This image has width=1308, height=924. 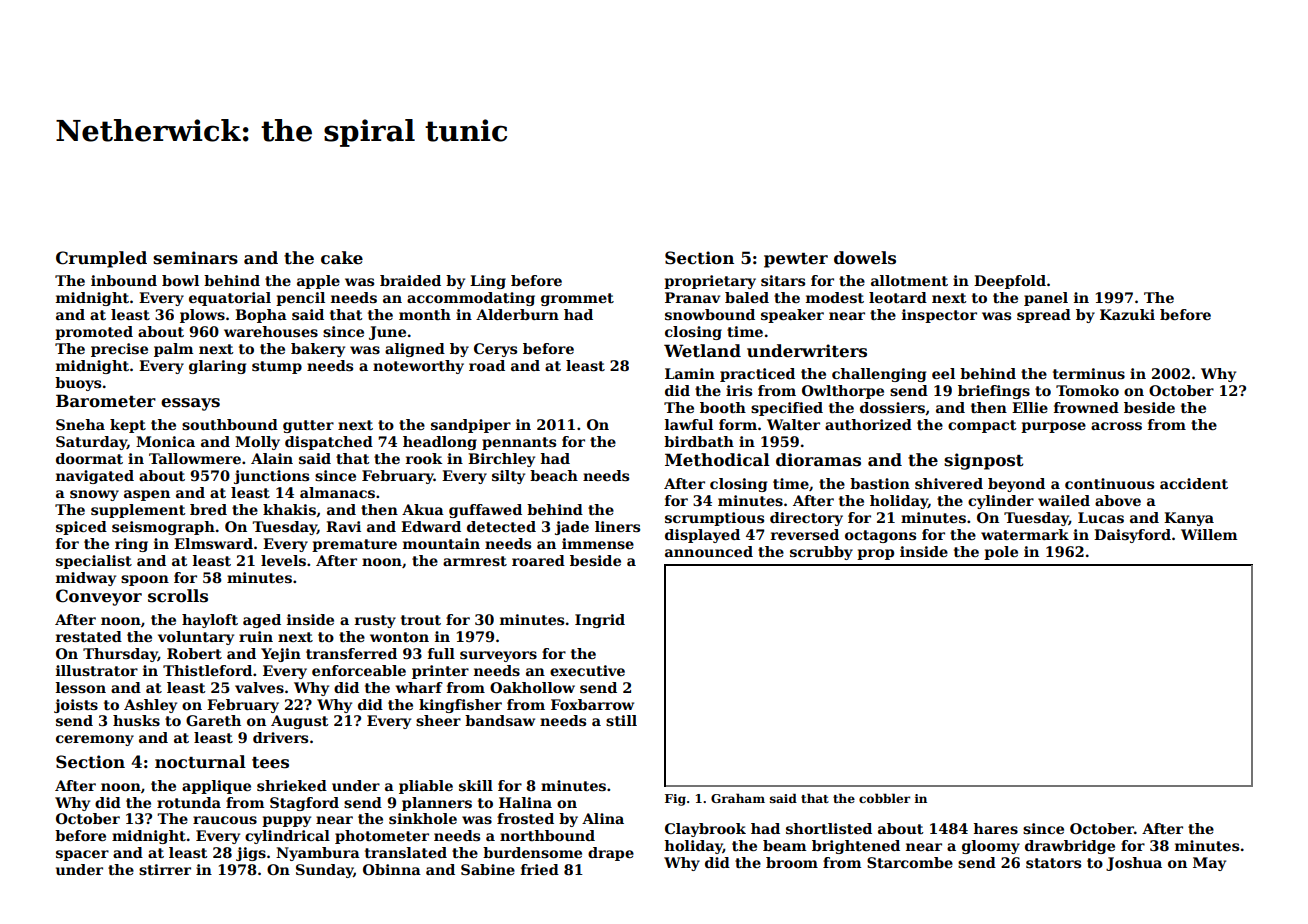 I want to click on Yejin, so click(x=281, y=655).
